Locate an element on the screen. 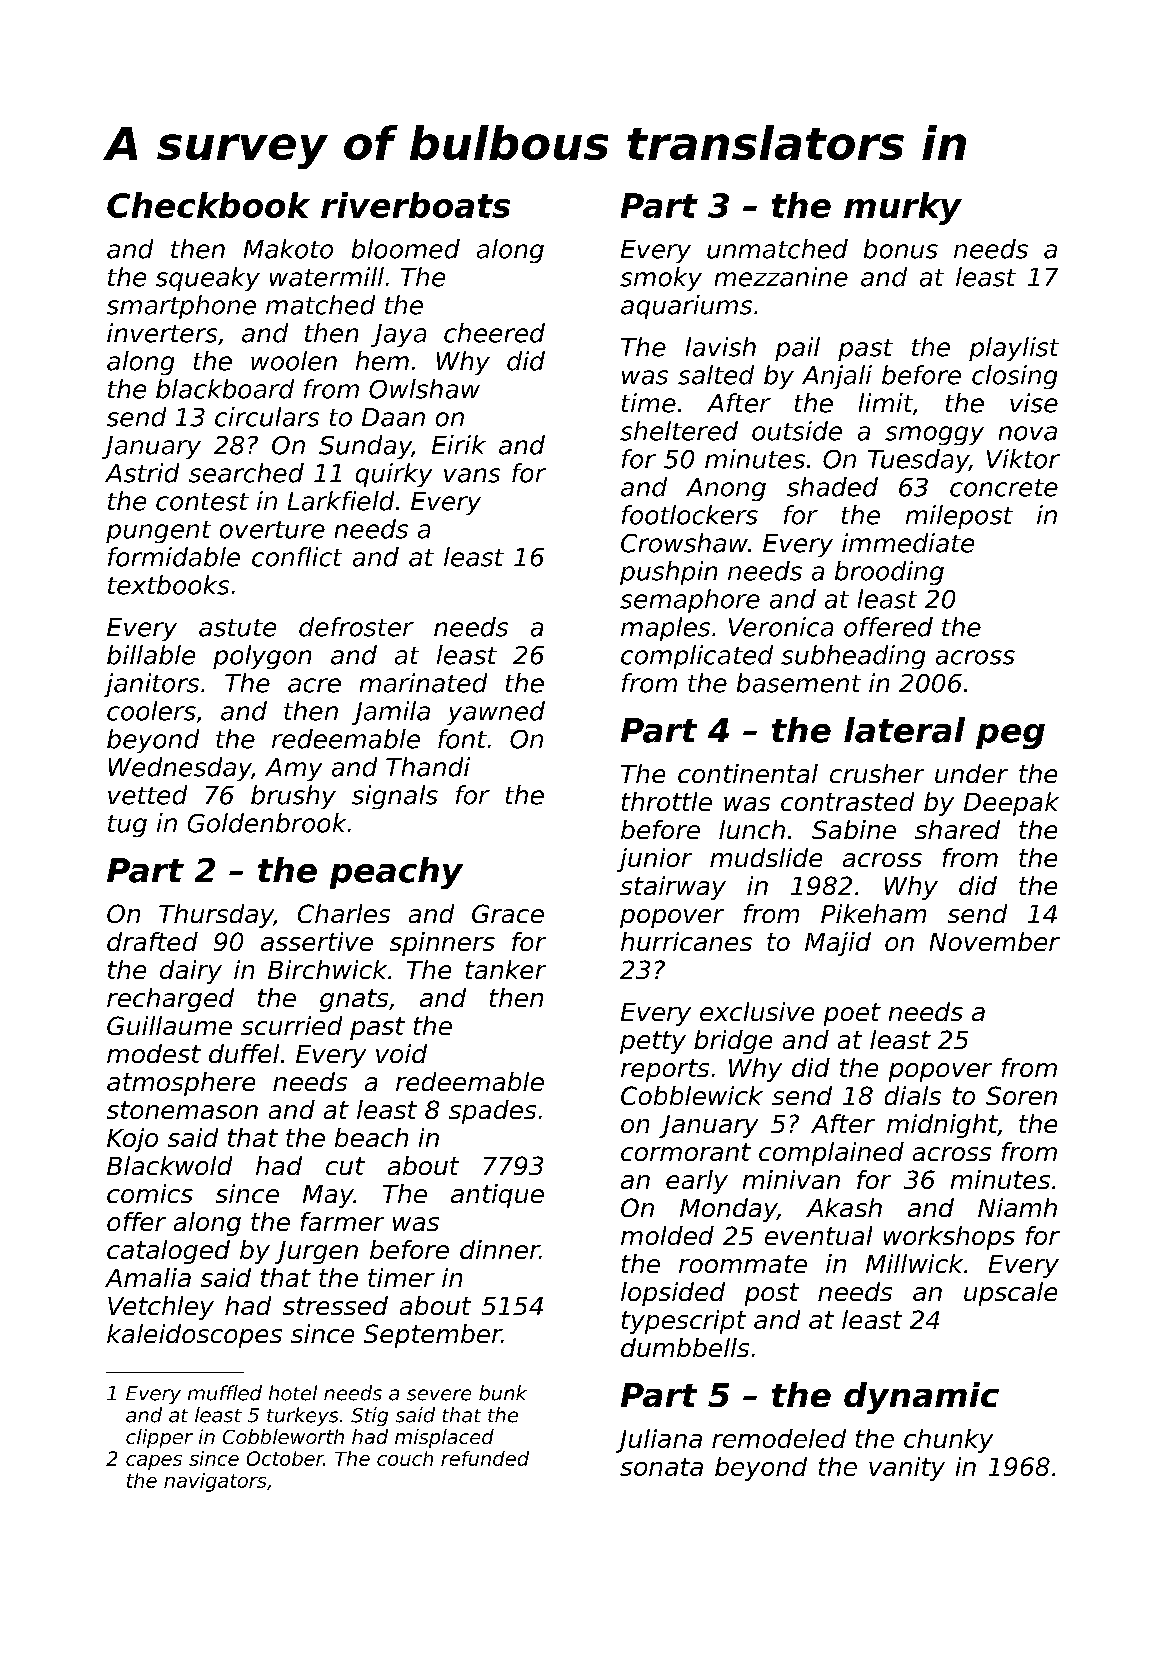  dynamic is located at coordinates (921, 1398).
